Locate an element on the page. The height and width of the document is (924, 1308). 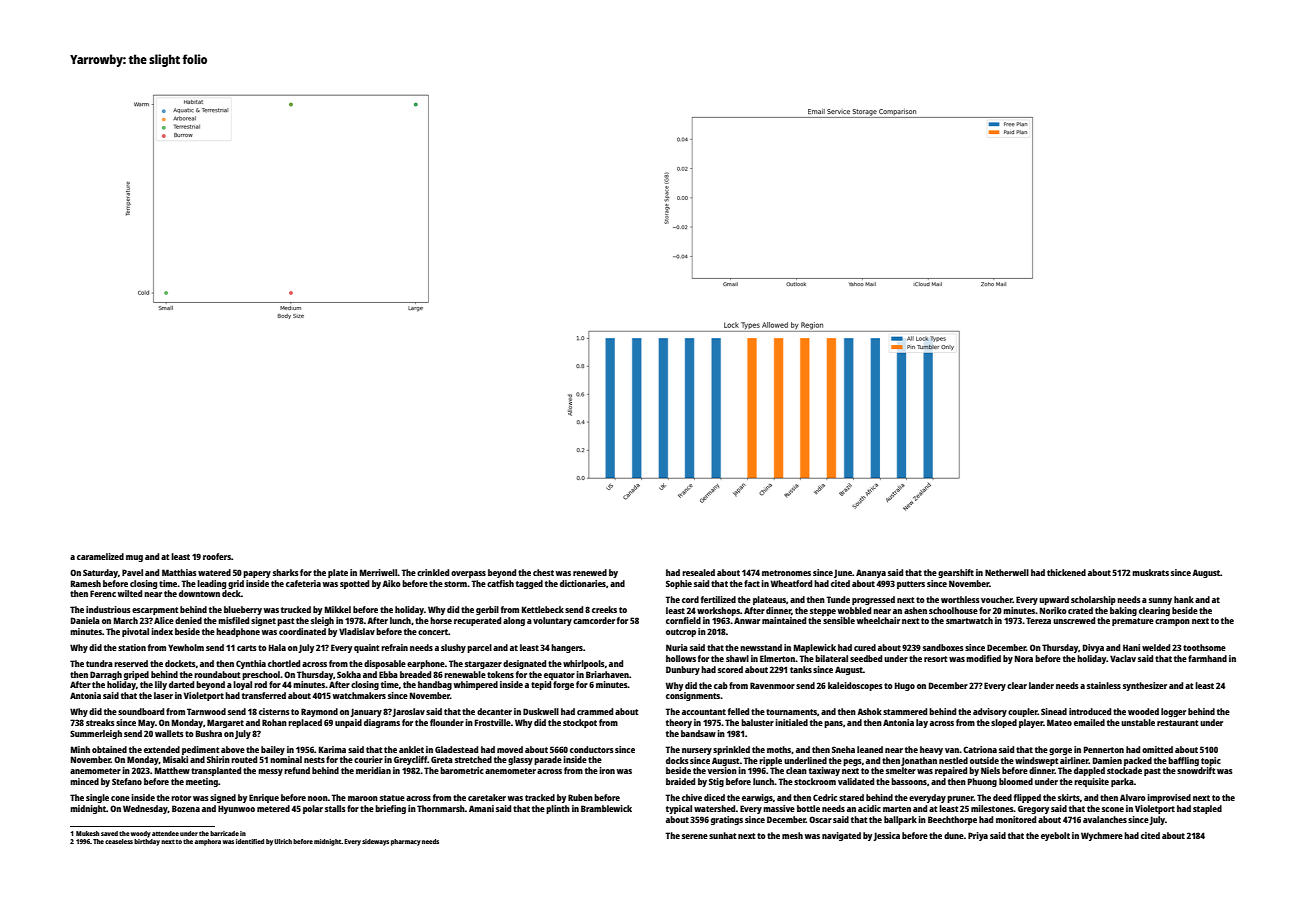
caramelized is located at coordinates (100, 556).
